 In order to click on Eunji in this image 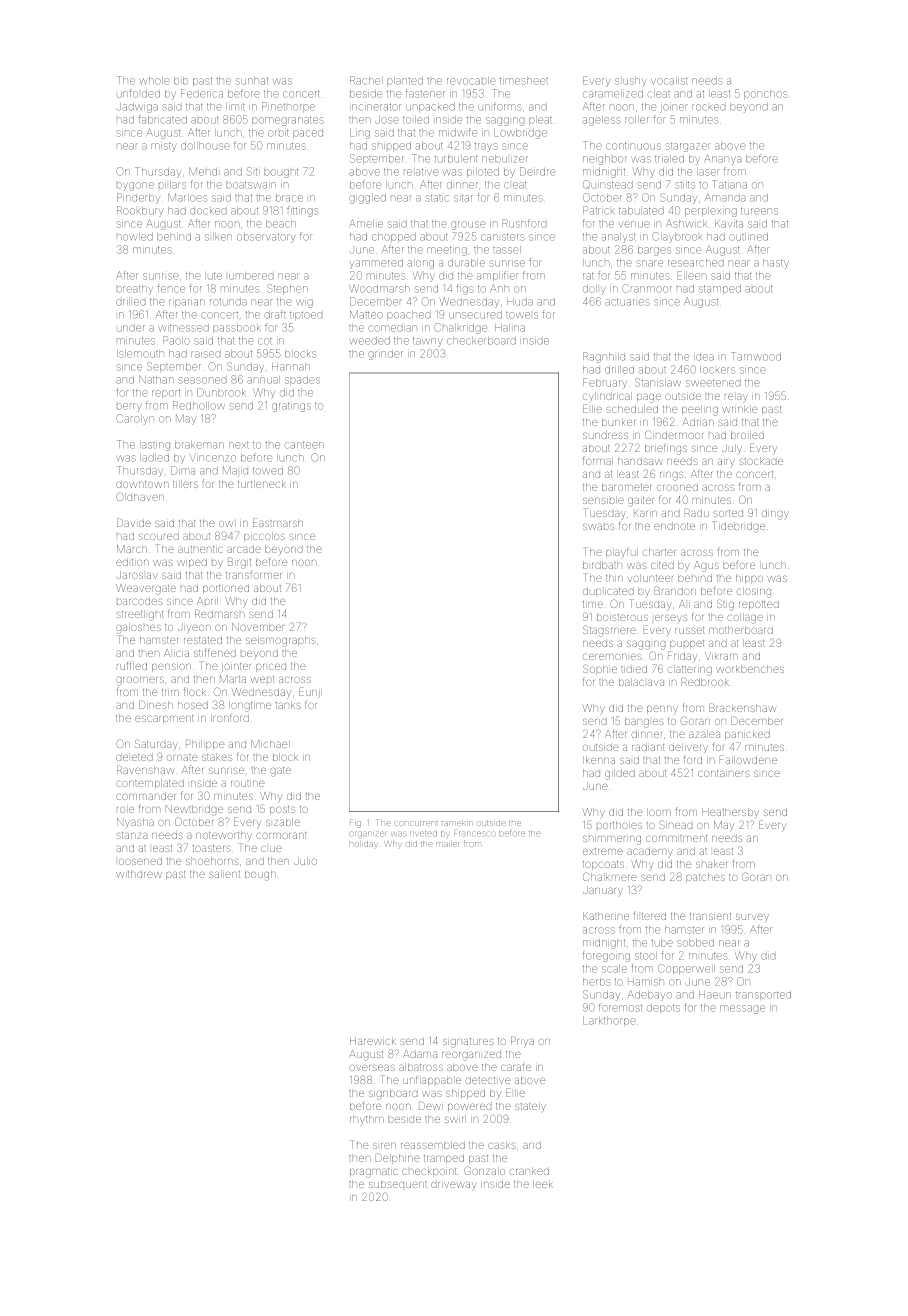, I will do `click(310, 692)`.
